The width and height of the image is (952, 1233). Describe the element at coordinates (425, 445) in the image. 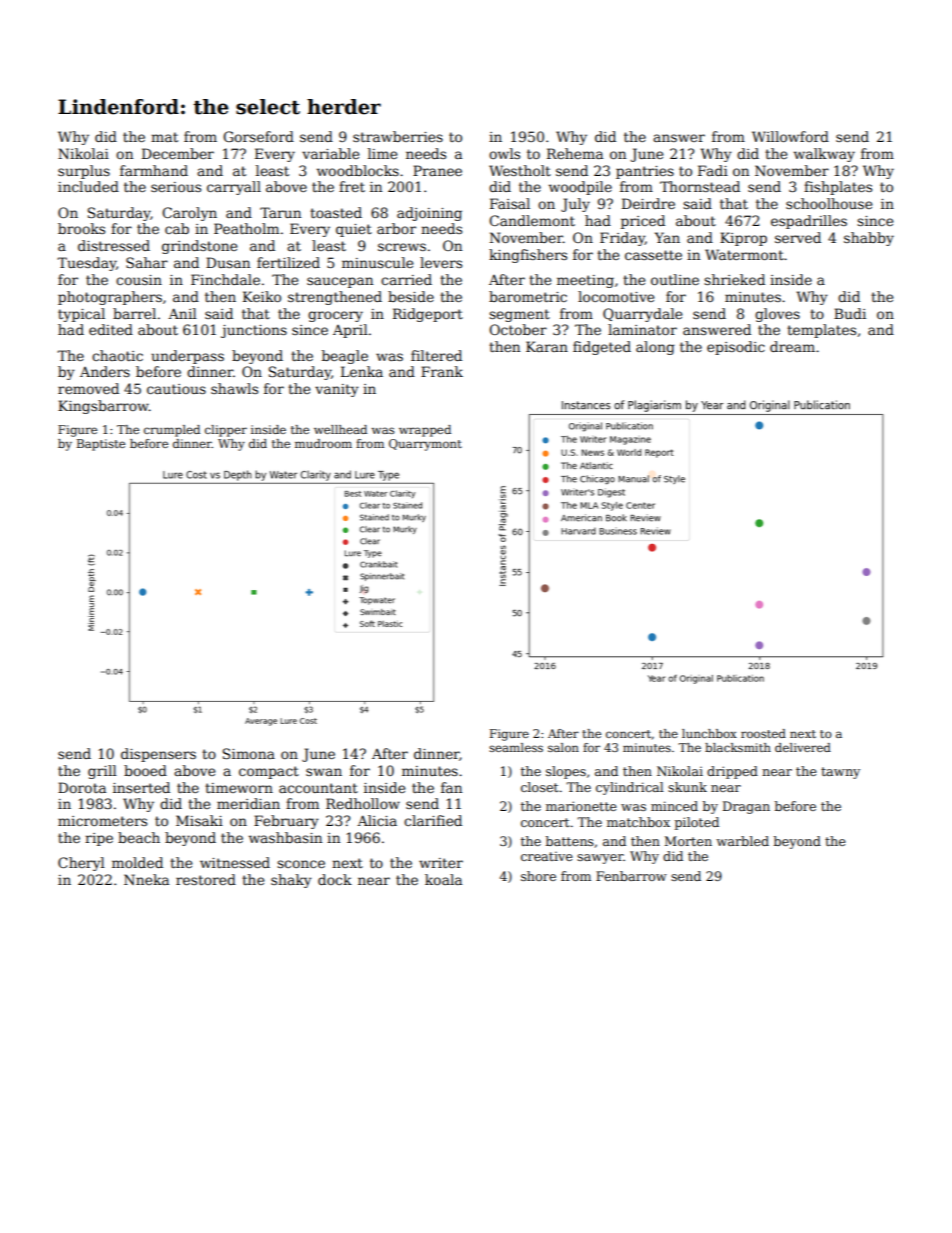

I see `Quarrymont` at that location.
